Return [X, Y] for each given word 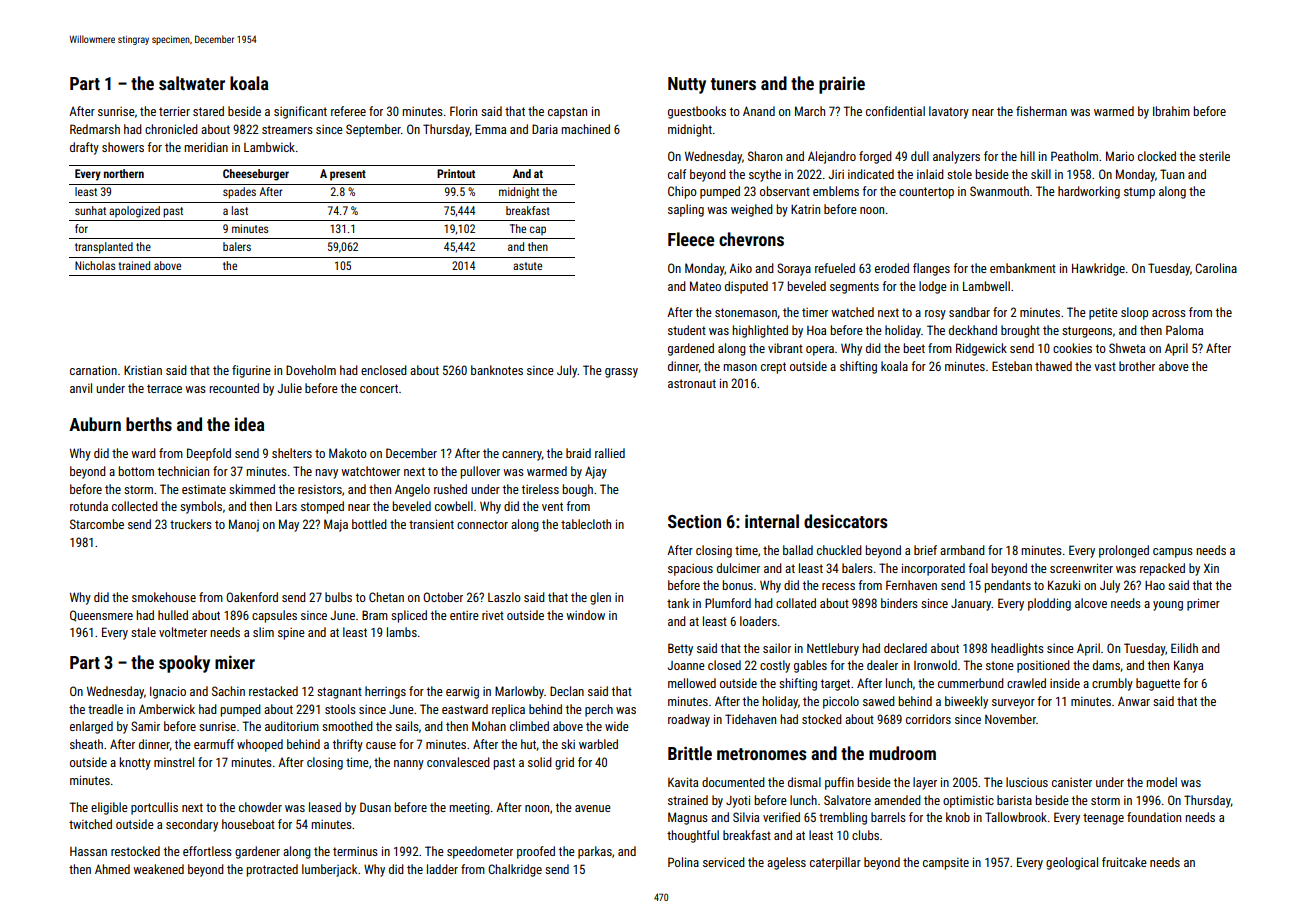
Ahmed [112, 869]
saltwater [192, 83]
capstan [567, 113]
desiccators [846, 521]
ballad [798, 550]
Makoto [348, 453]
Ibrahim [1171, 111]
